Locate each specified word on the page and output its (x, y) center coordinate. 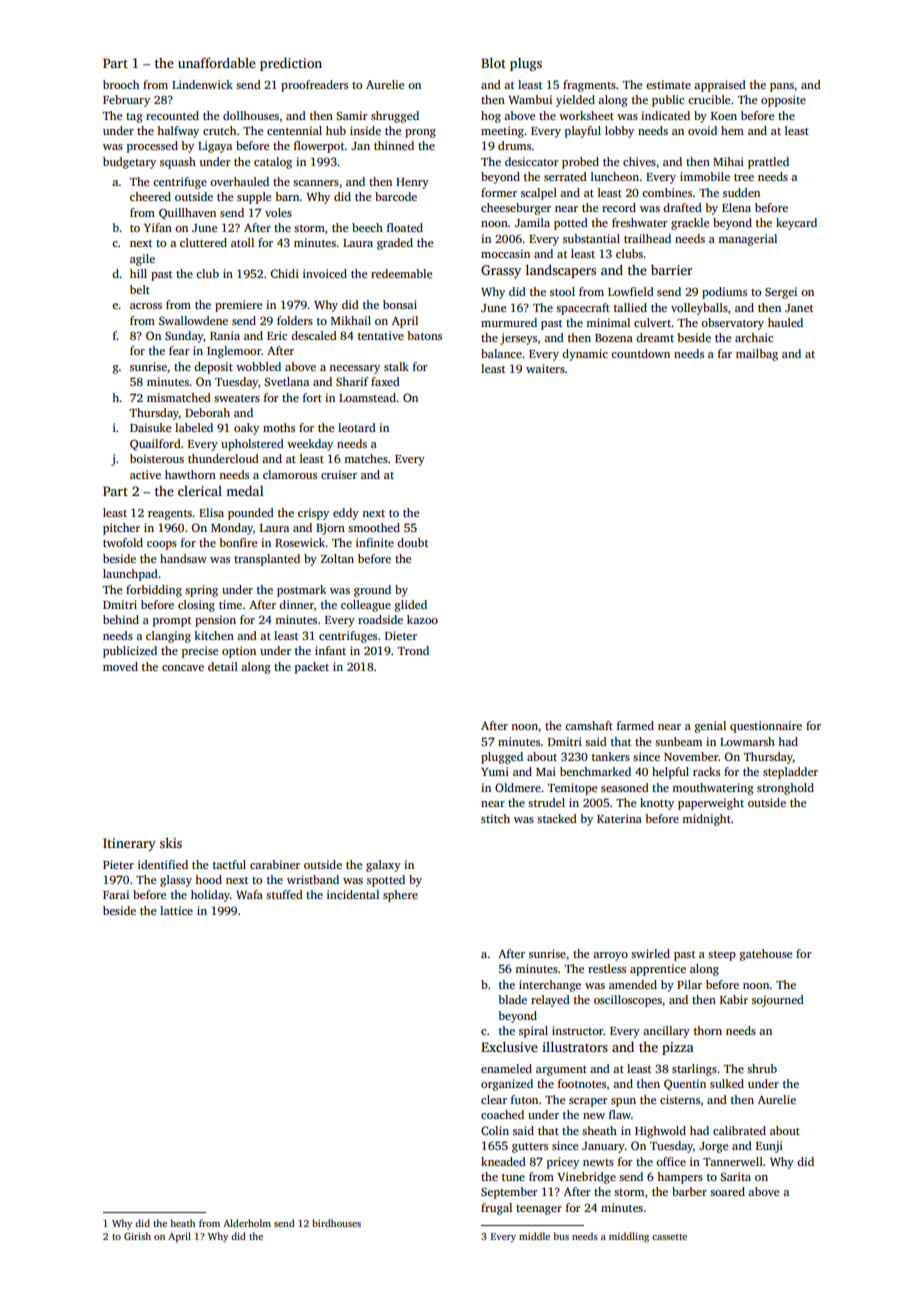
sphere (400, 896)
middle (534, 1236)
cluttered (203, 242)
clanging (168, 637)
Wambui (530, 99)
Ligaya (215, 147)
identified (163, 864)
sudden (741, 192)
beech (367, 227)
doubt (412, 542)
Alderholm (247, 1223)
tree (744, 177)
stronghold (785, 789)
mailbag (757, 355)
